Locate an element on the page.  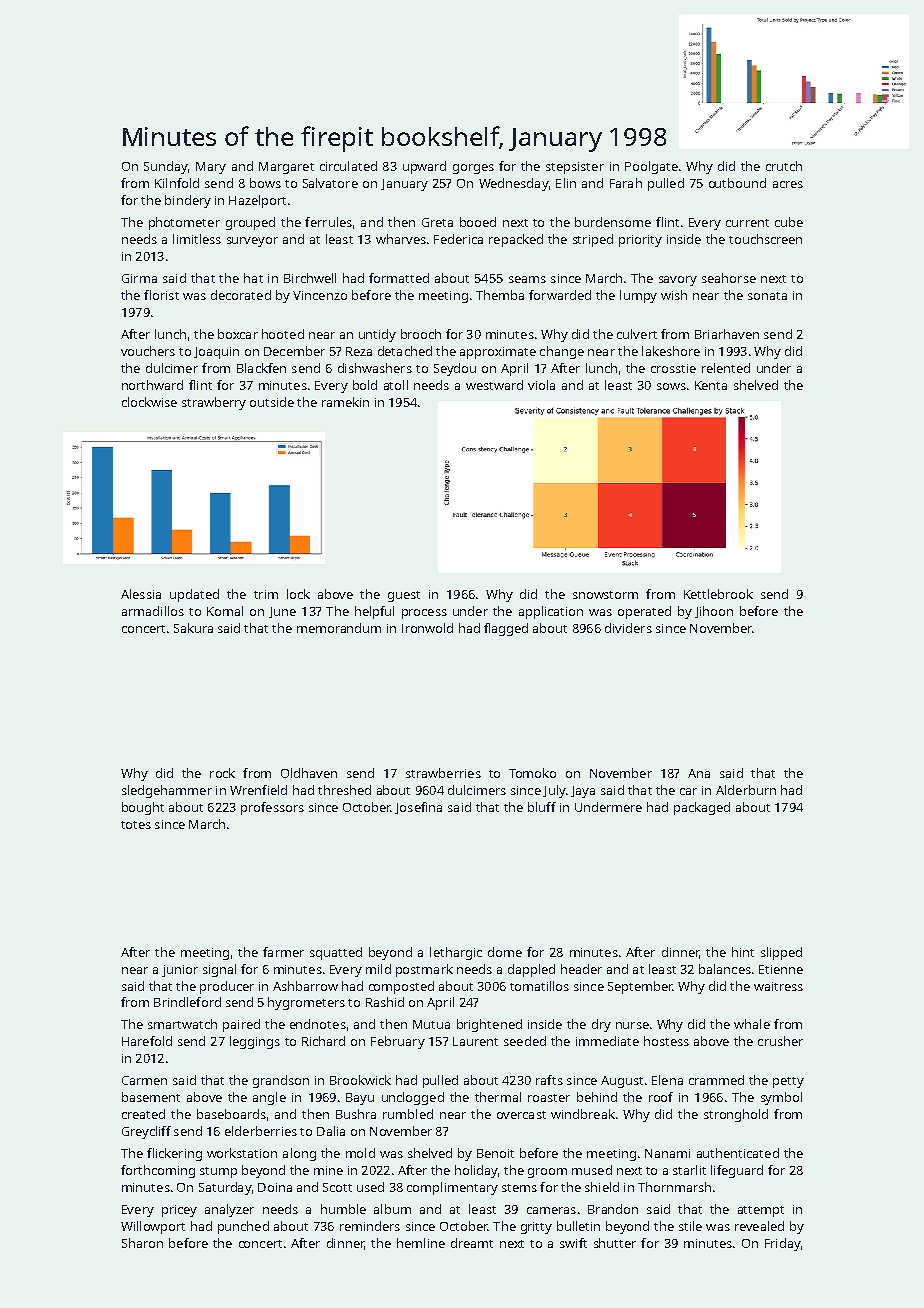
slipped is located at coordinates (781, 953).
